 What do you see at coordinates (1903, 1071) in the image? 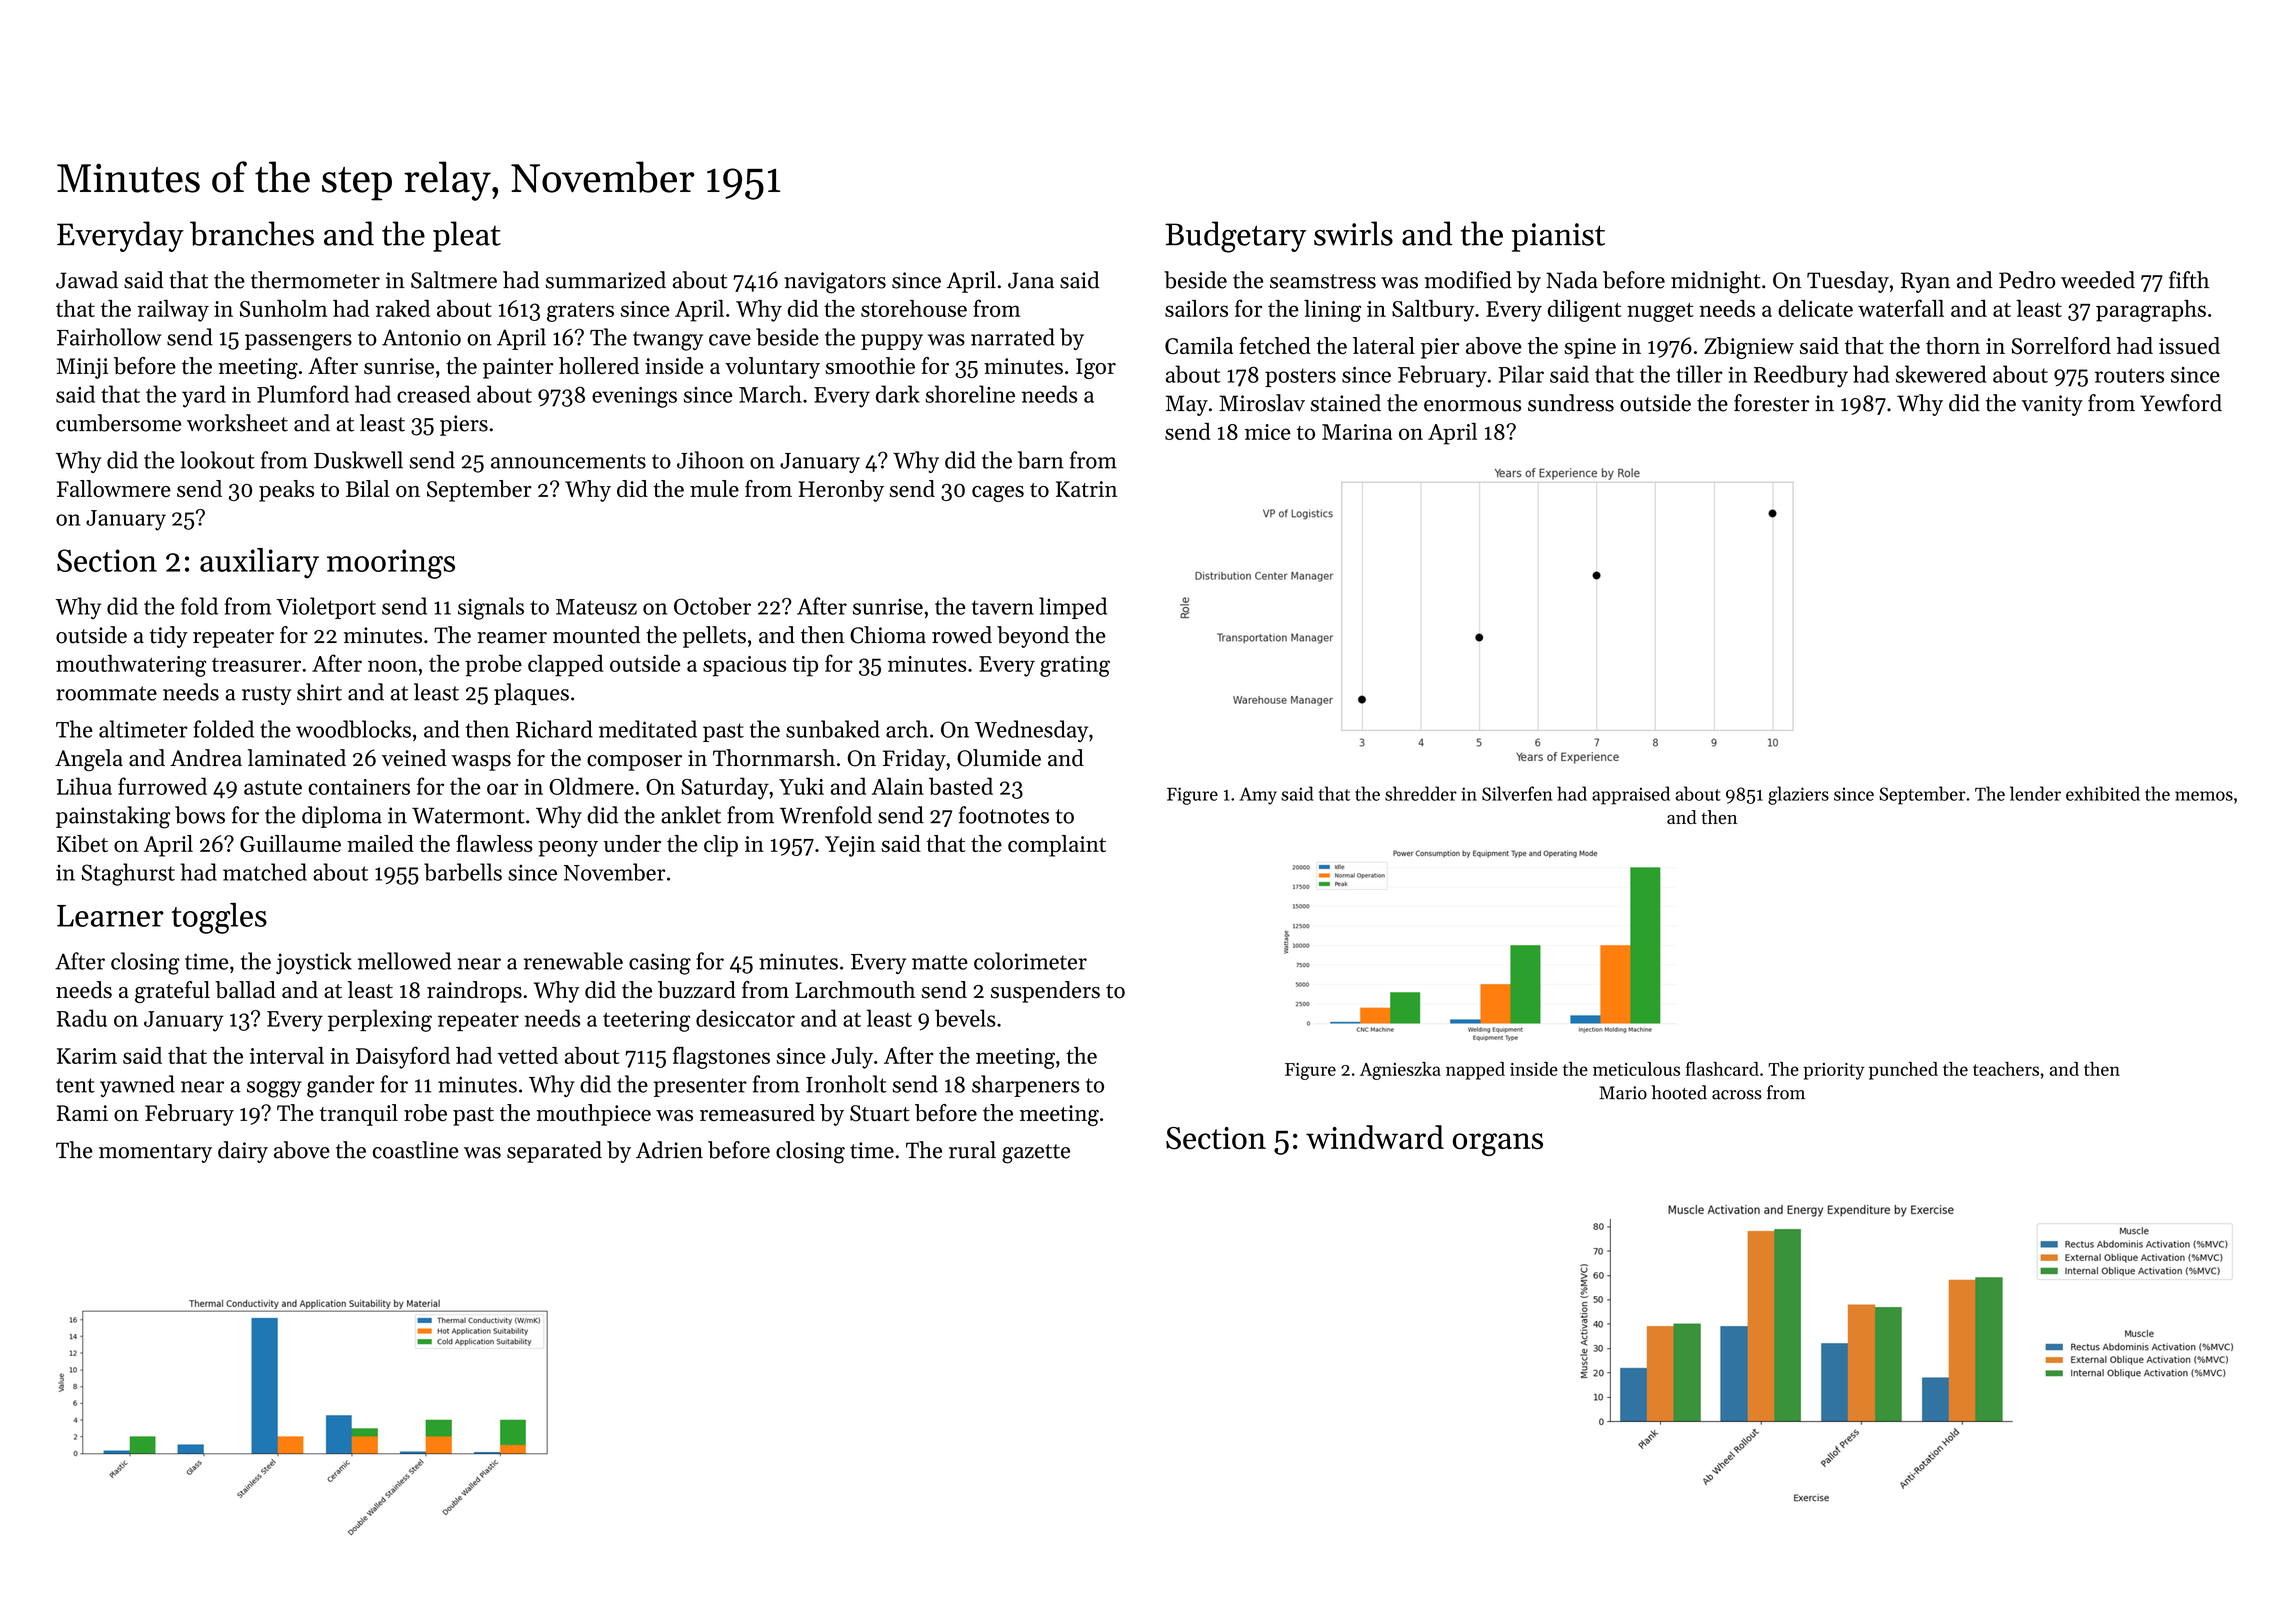
I see `punched` at bounding box center [1903, 1071].
